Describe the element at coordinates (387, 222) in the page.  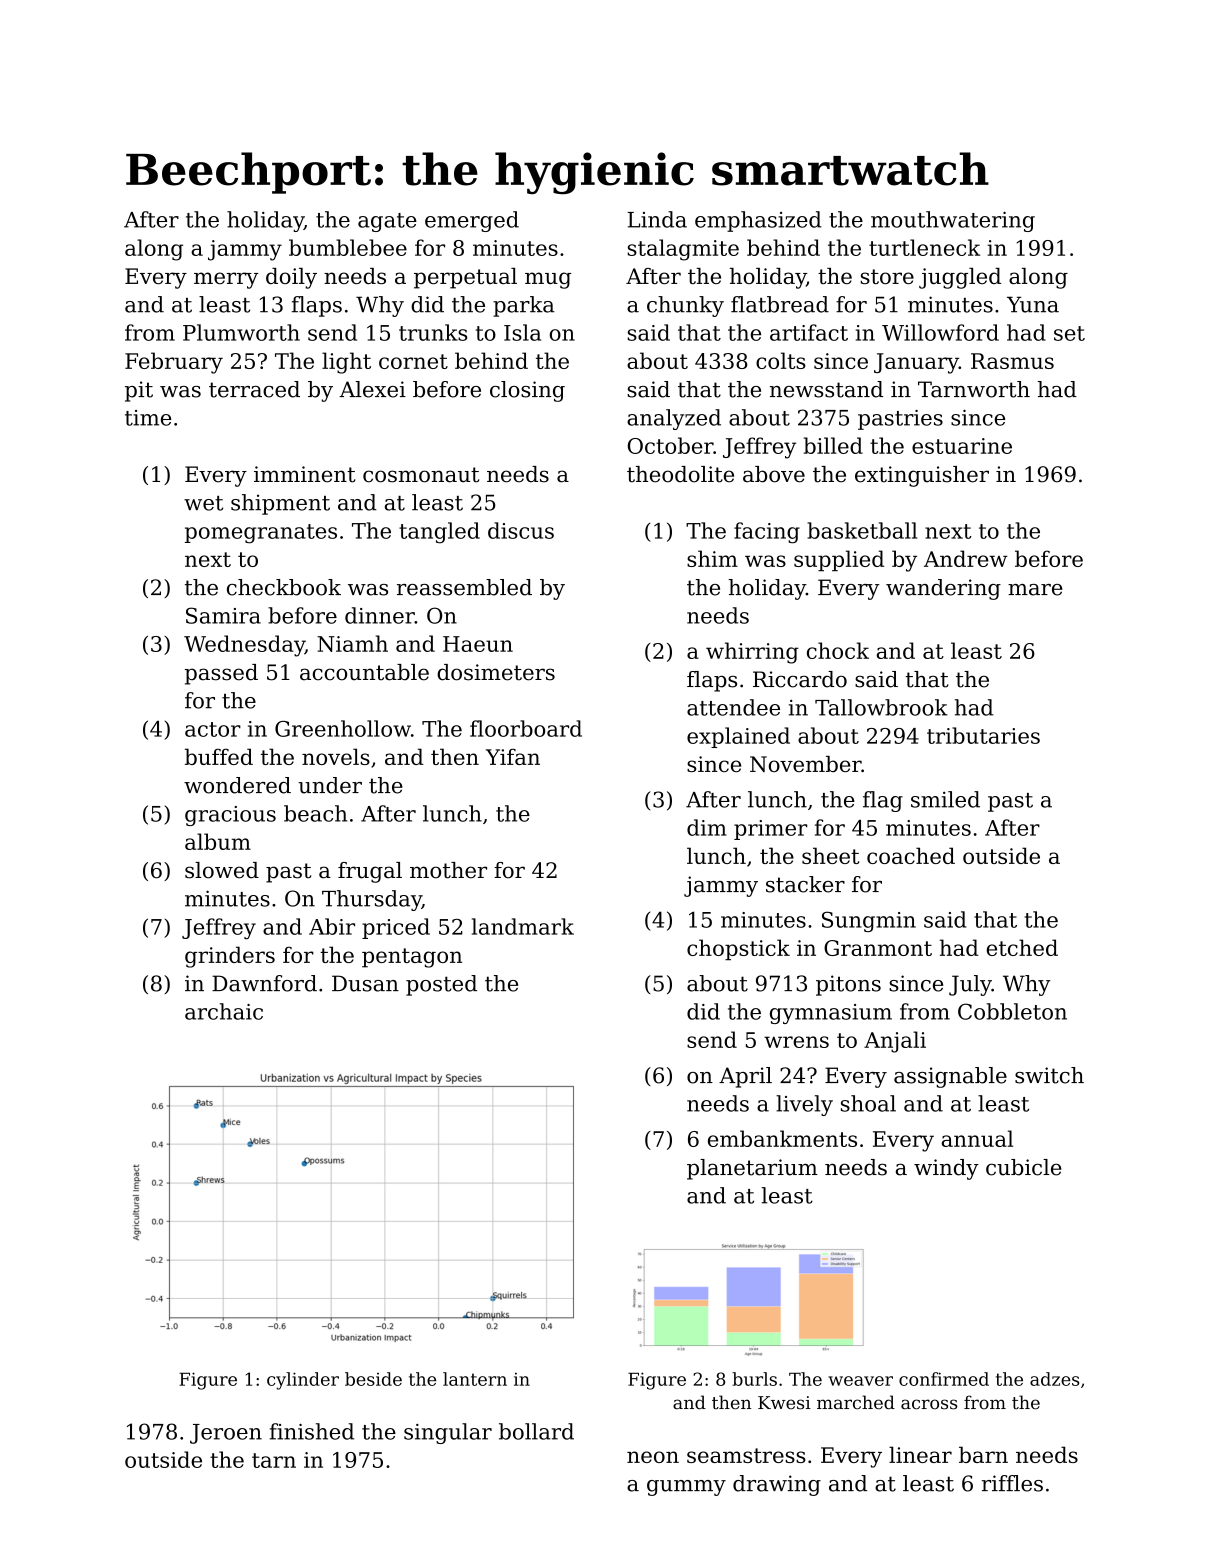
I see `agate` at that location.
